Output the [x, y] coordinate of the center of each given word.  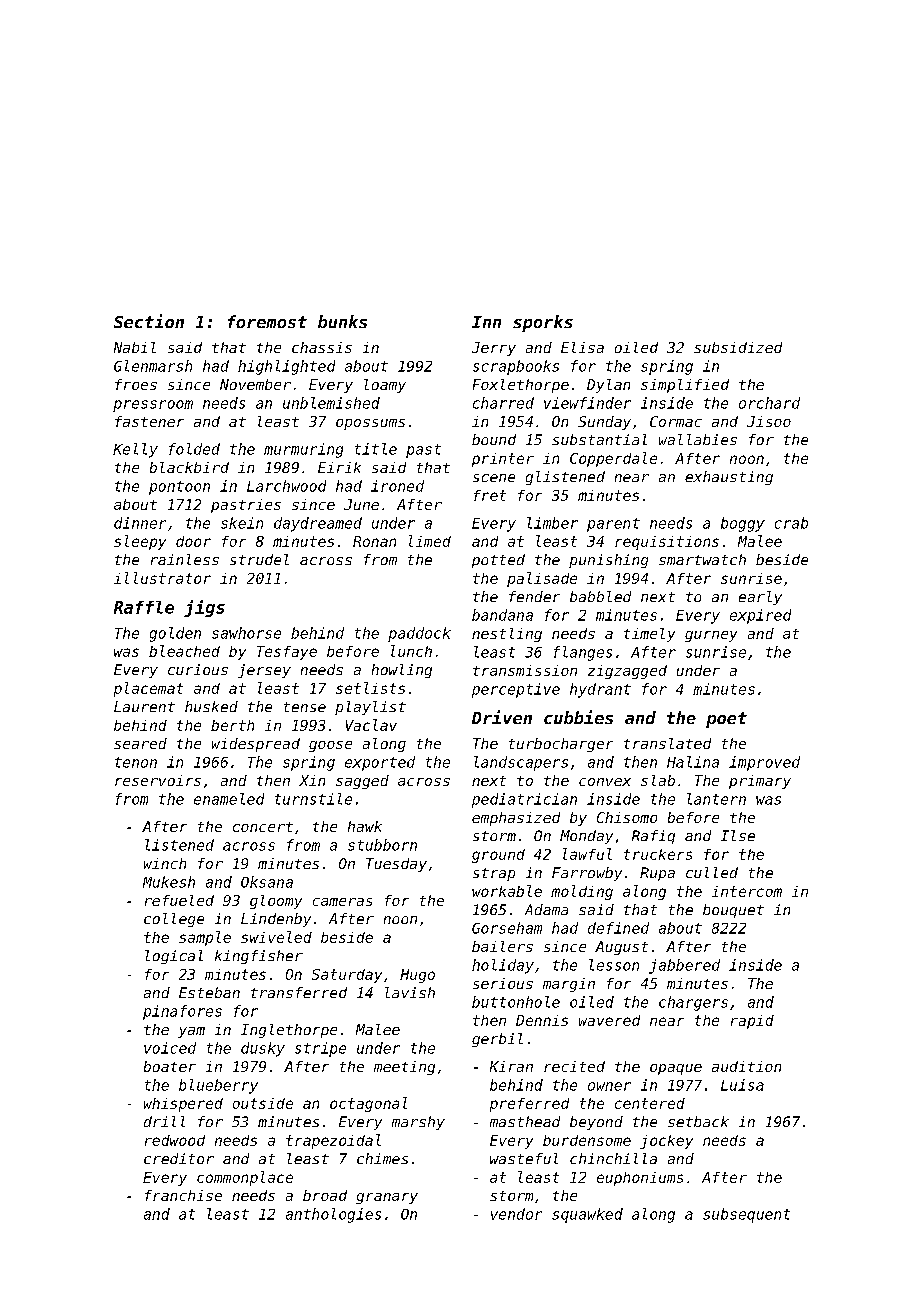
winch [165, 863]
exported [380, 763]
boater [170, 1066]
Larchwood [286, 486]
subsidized [738, 347]
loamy [385, 386]
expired [760, 616]
